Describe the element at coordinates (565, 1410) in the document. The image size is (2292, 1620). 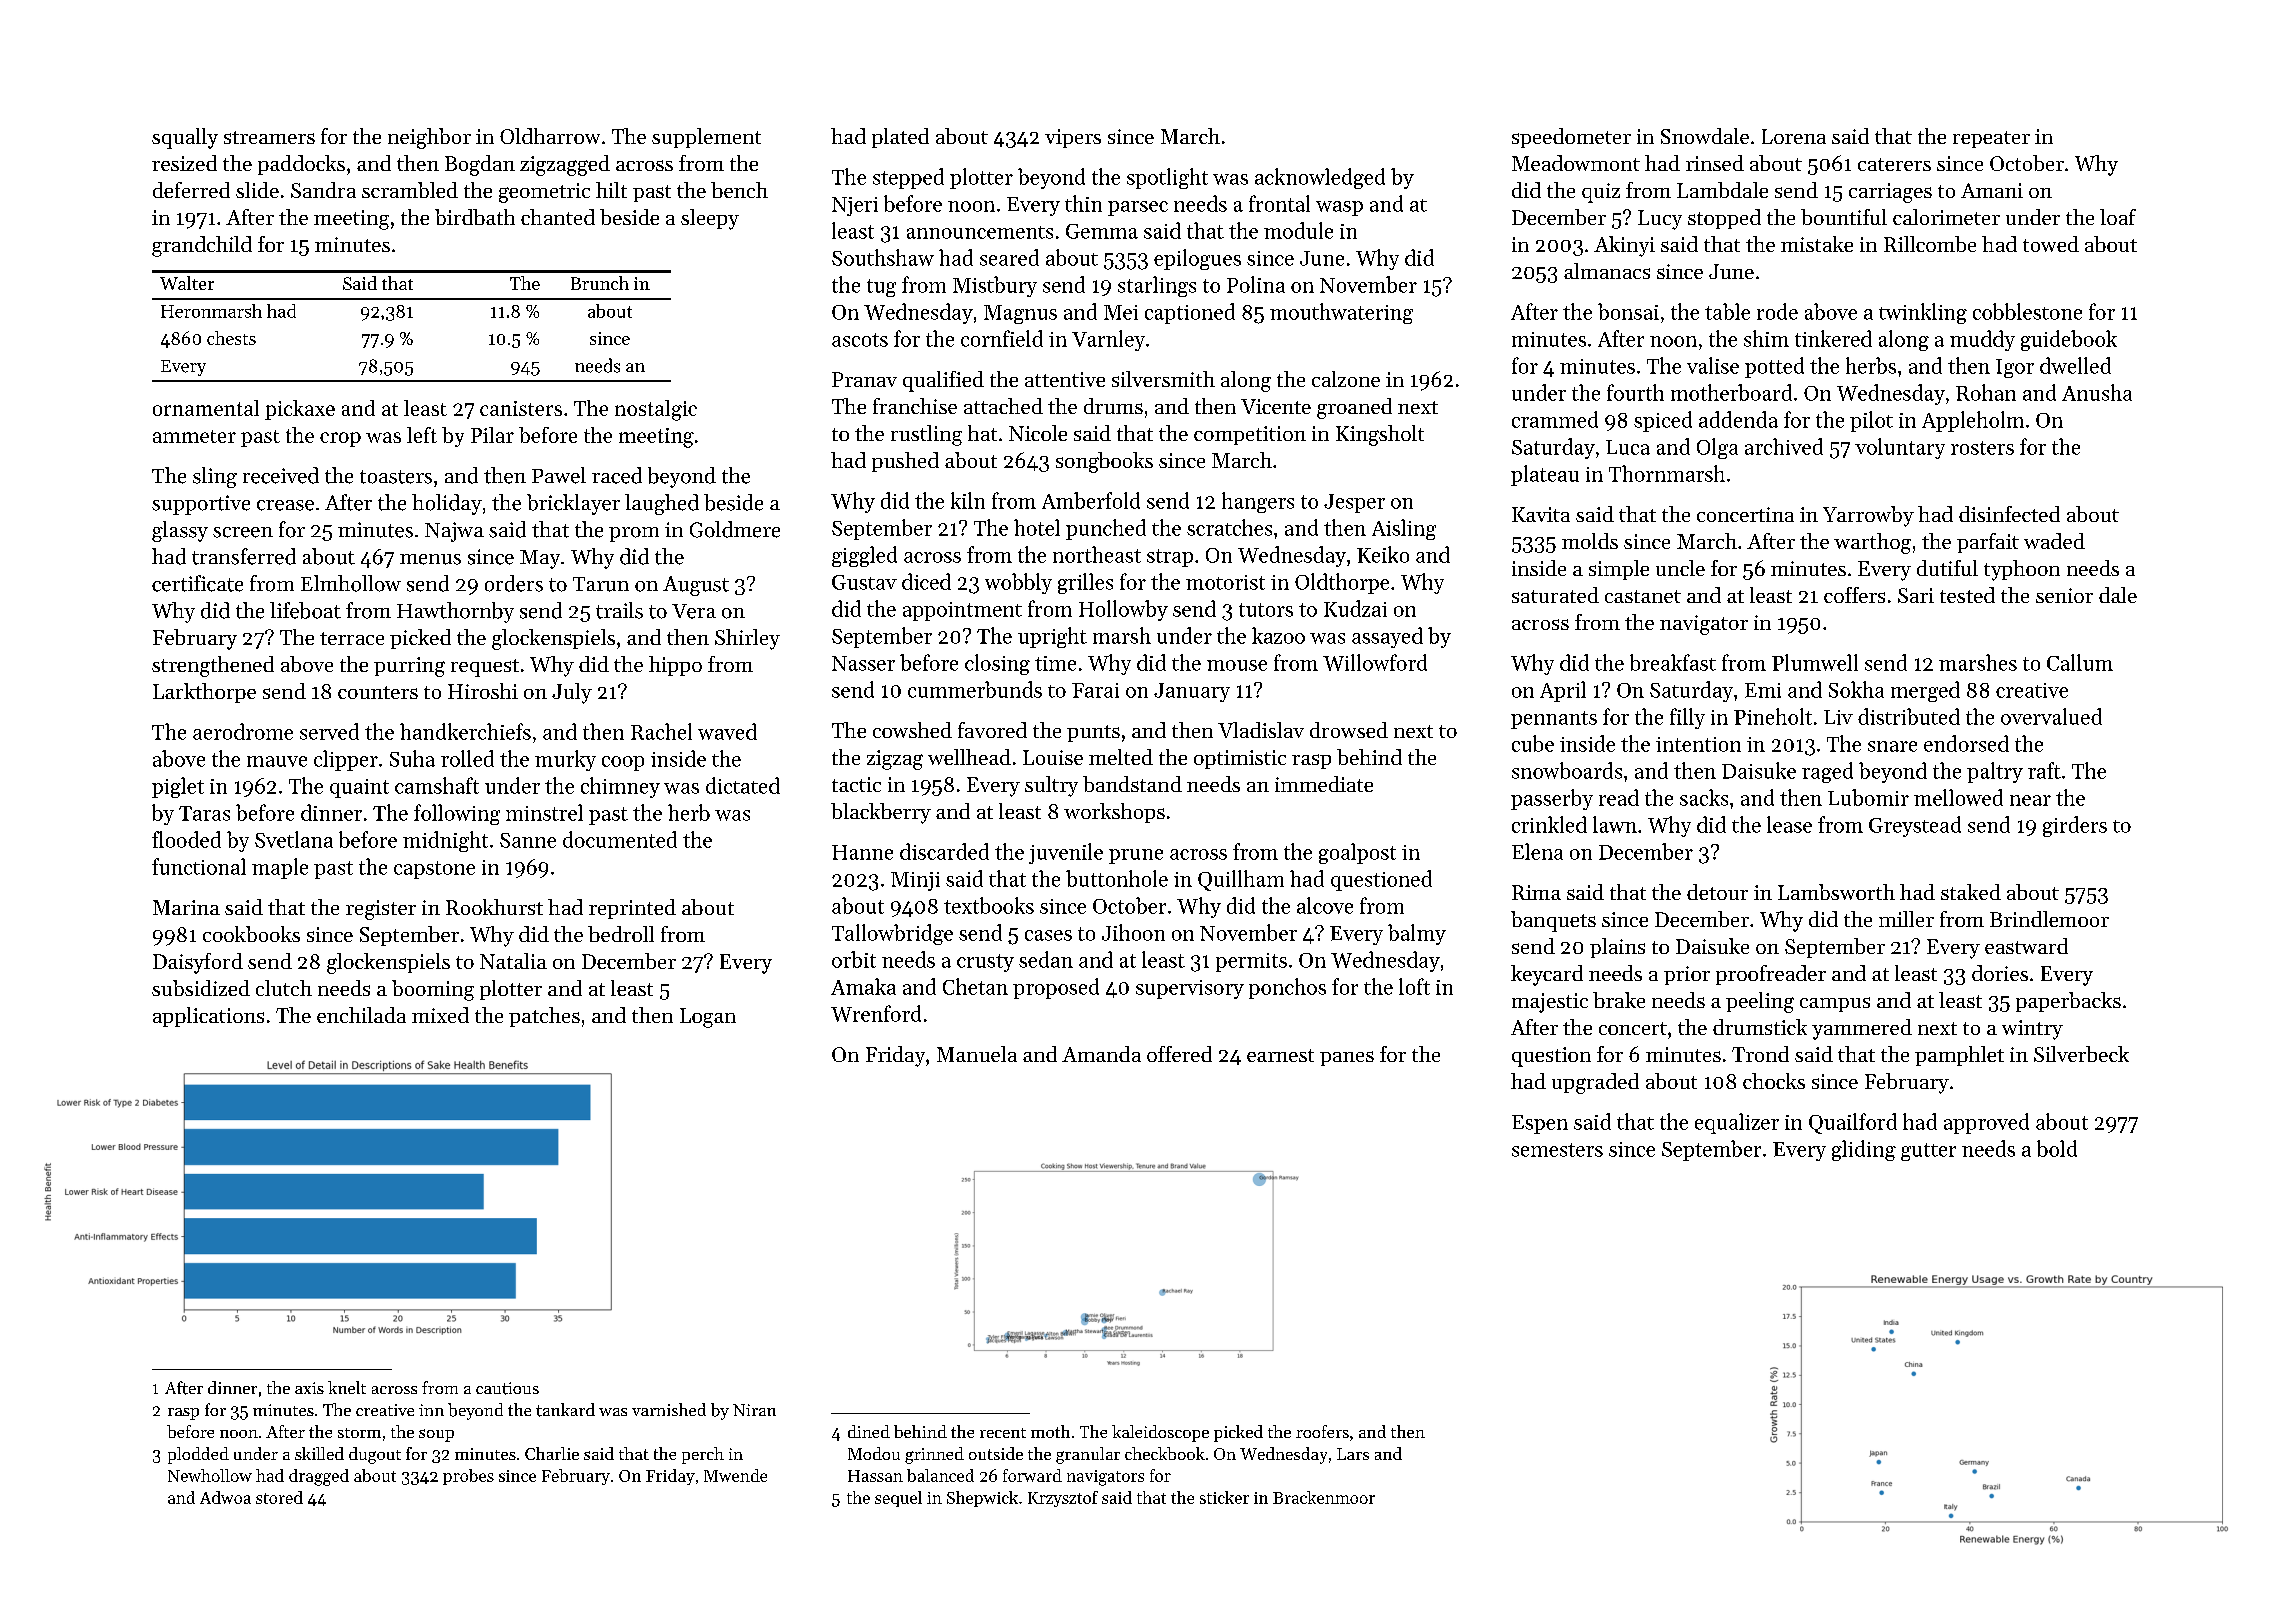
I see `tankard` at that location.
